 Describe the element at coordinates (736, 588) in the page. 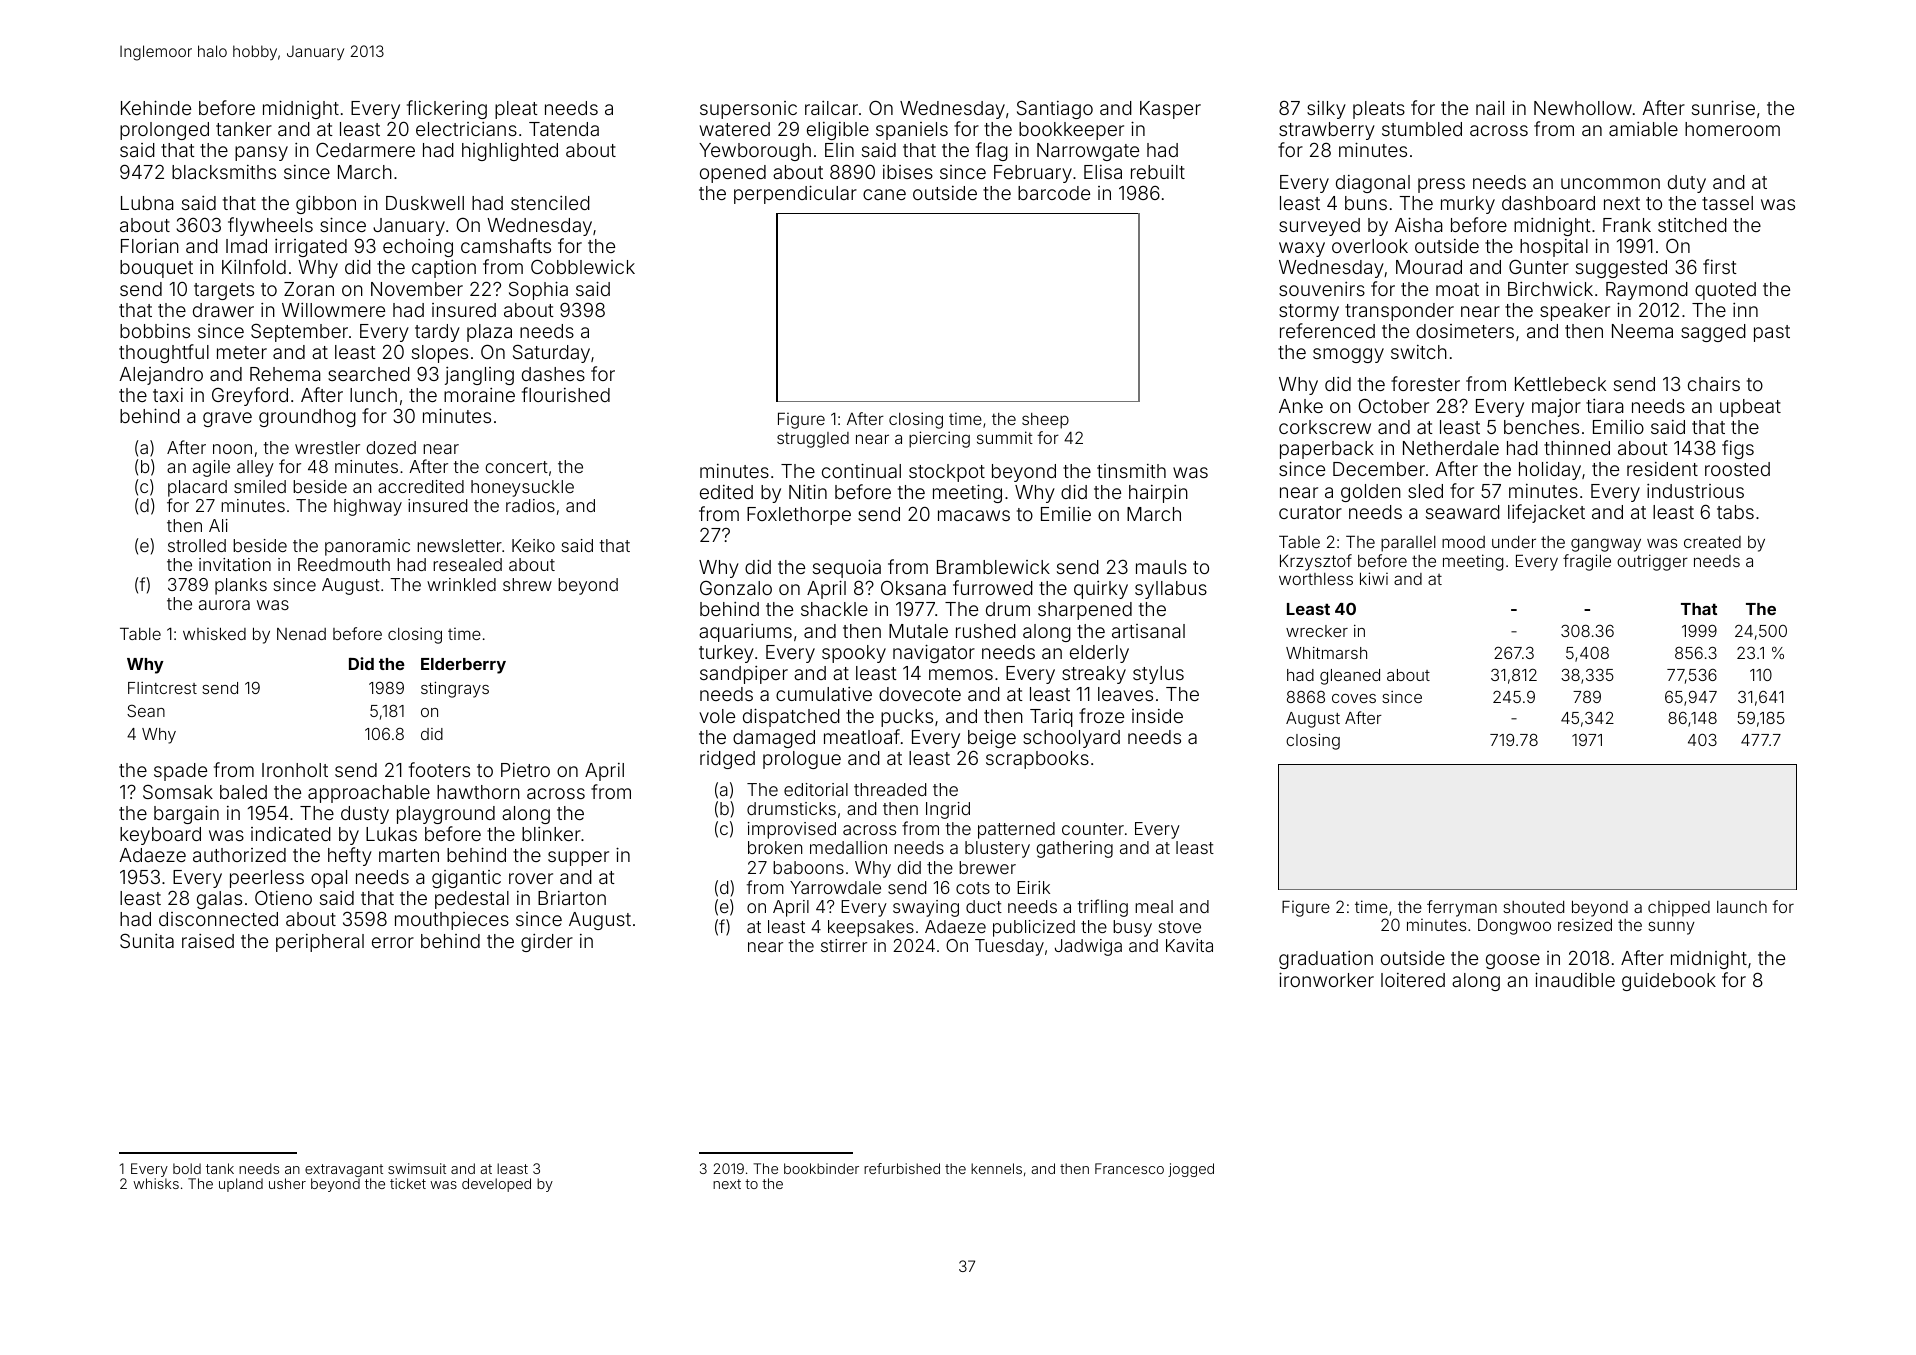

I see `Gonzalo` at that location.
